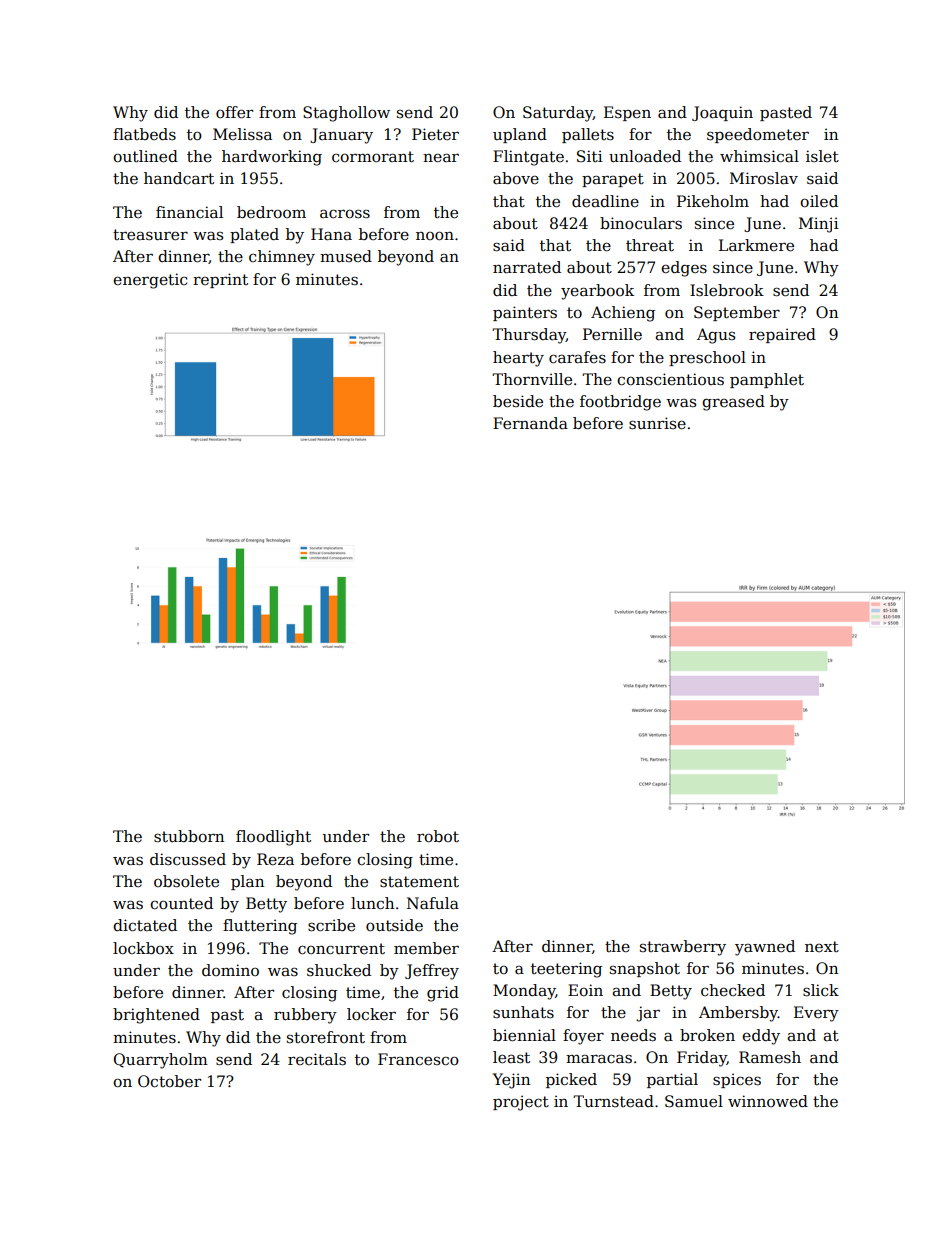 This page has height=1233, width=952. Describe the element at coordinates (683, 948) in the page. I see `strawberry` at that location.
